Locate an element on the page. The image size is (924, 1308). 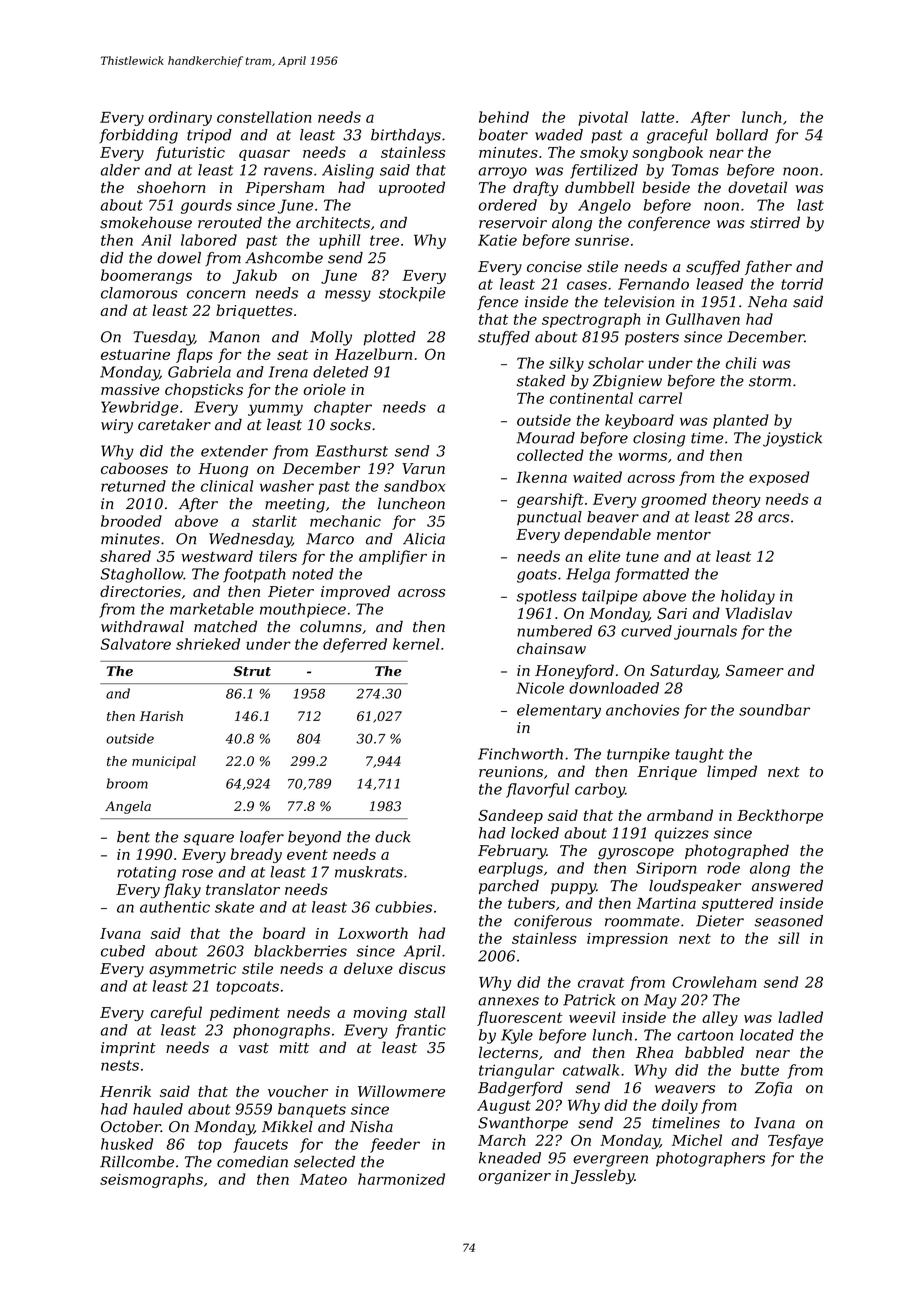
socks is located at coordinates (350, 424).
